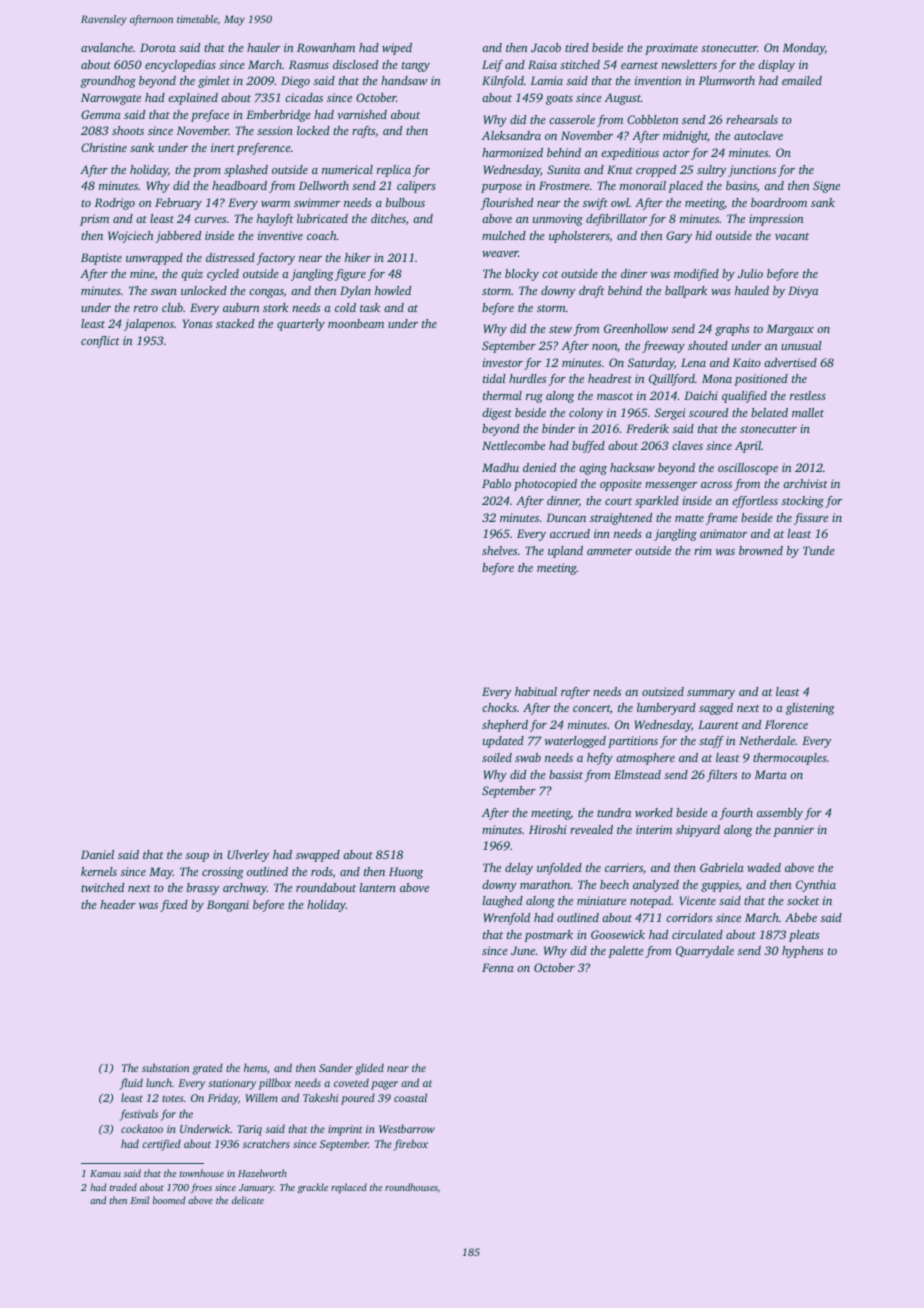 This document has height=1308, width=924. I want to click on Wrenfold, so click(507, 919).
